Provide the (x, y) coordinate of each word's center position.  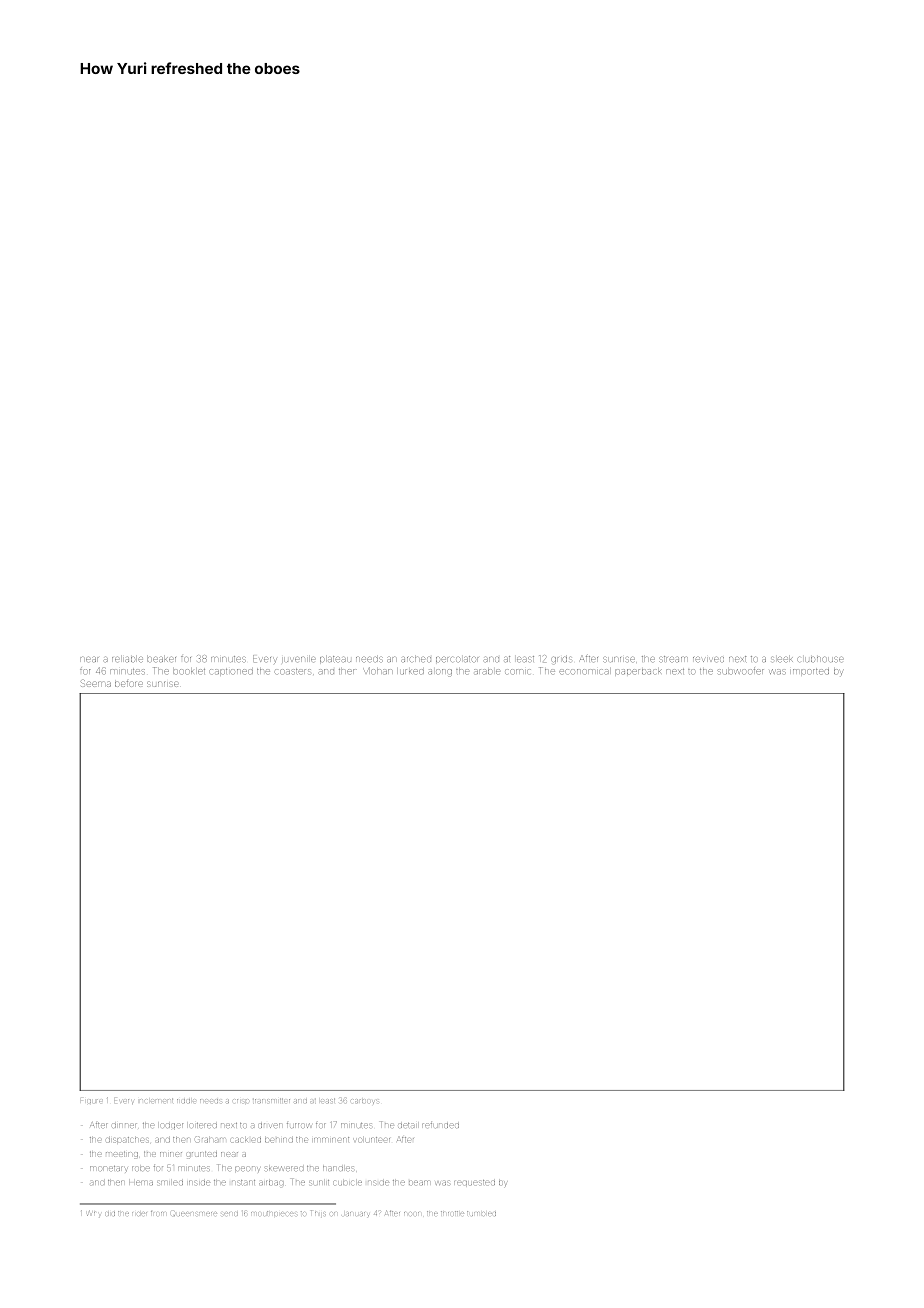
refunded (440, 1125)
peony (247, 1169)
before (129, 684)
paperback (638, 672)
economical (584, 672)
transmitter (271, 1100)
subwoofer (741, 671)
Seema (96, 683)
